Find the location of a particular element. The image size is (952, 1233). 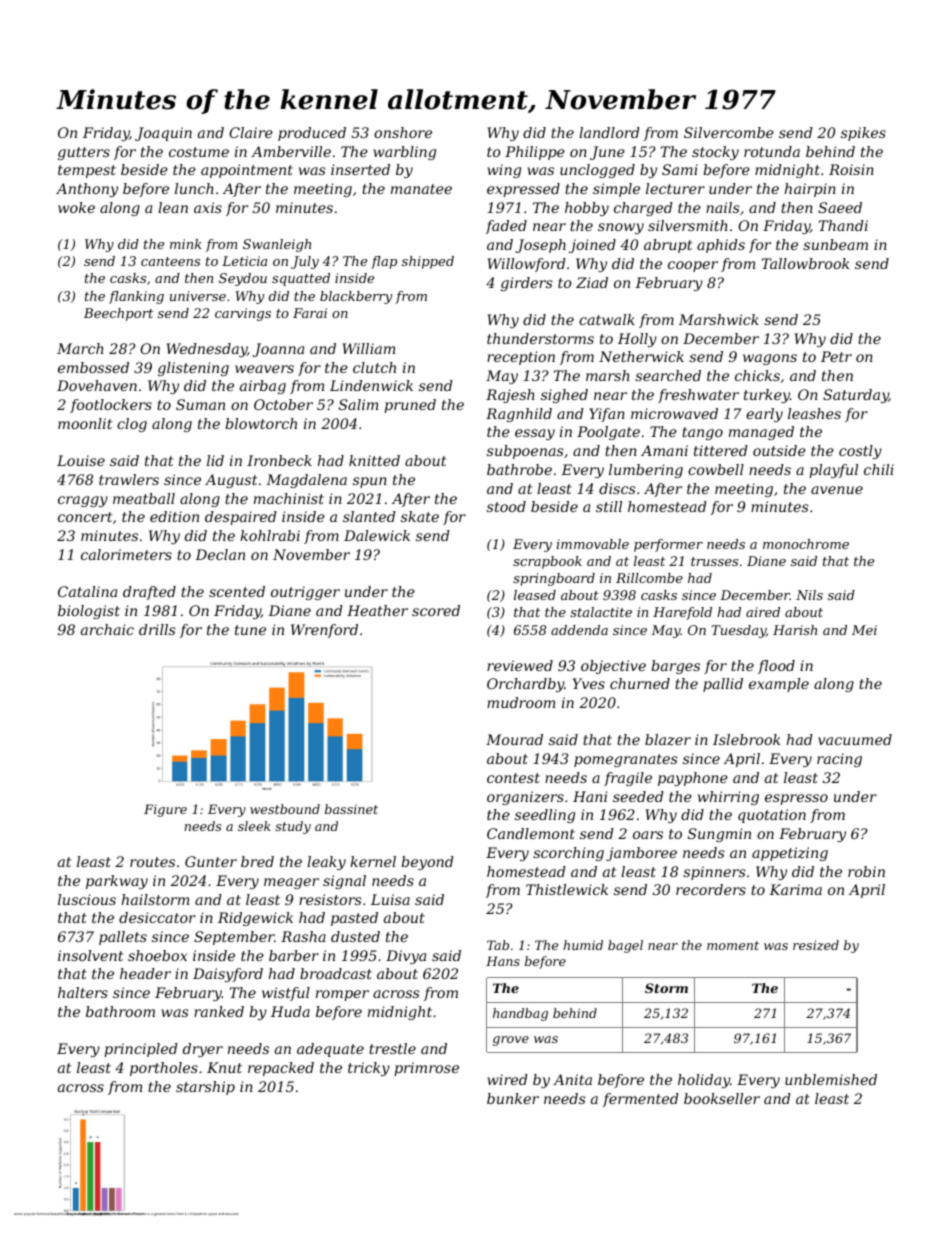

repacked is located at coordinates (281, 1069).
